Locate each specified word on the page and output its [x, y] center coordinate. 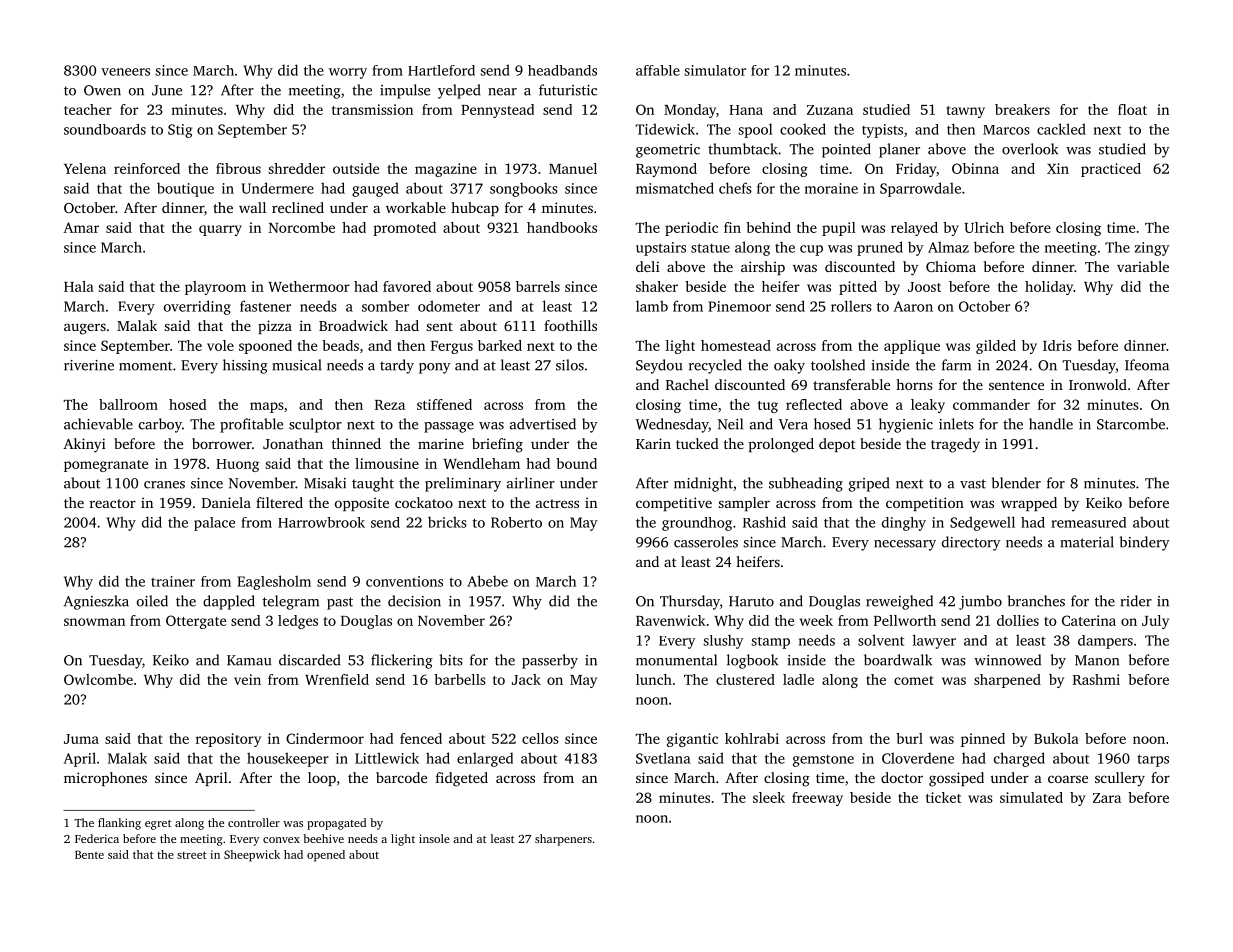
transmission [372, 109]
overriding [197, 307]
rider [1136, 601]
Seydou [659, 366]
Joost [924, 287]
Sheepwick [252, 856]
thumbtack [743, 149]
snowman [94, 622]
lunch [654, 679]
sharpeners [563, 840]
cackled [1061, 129]
